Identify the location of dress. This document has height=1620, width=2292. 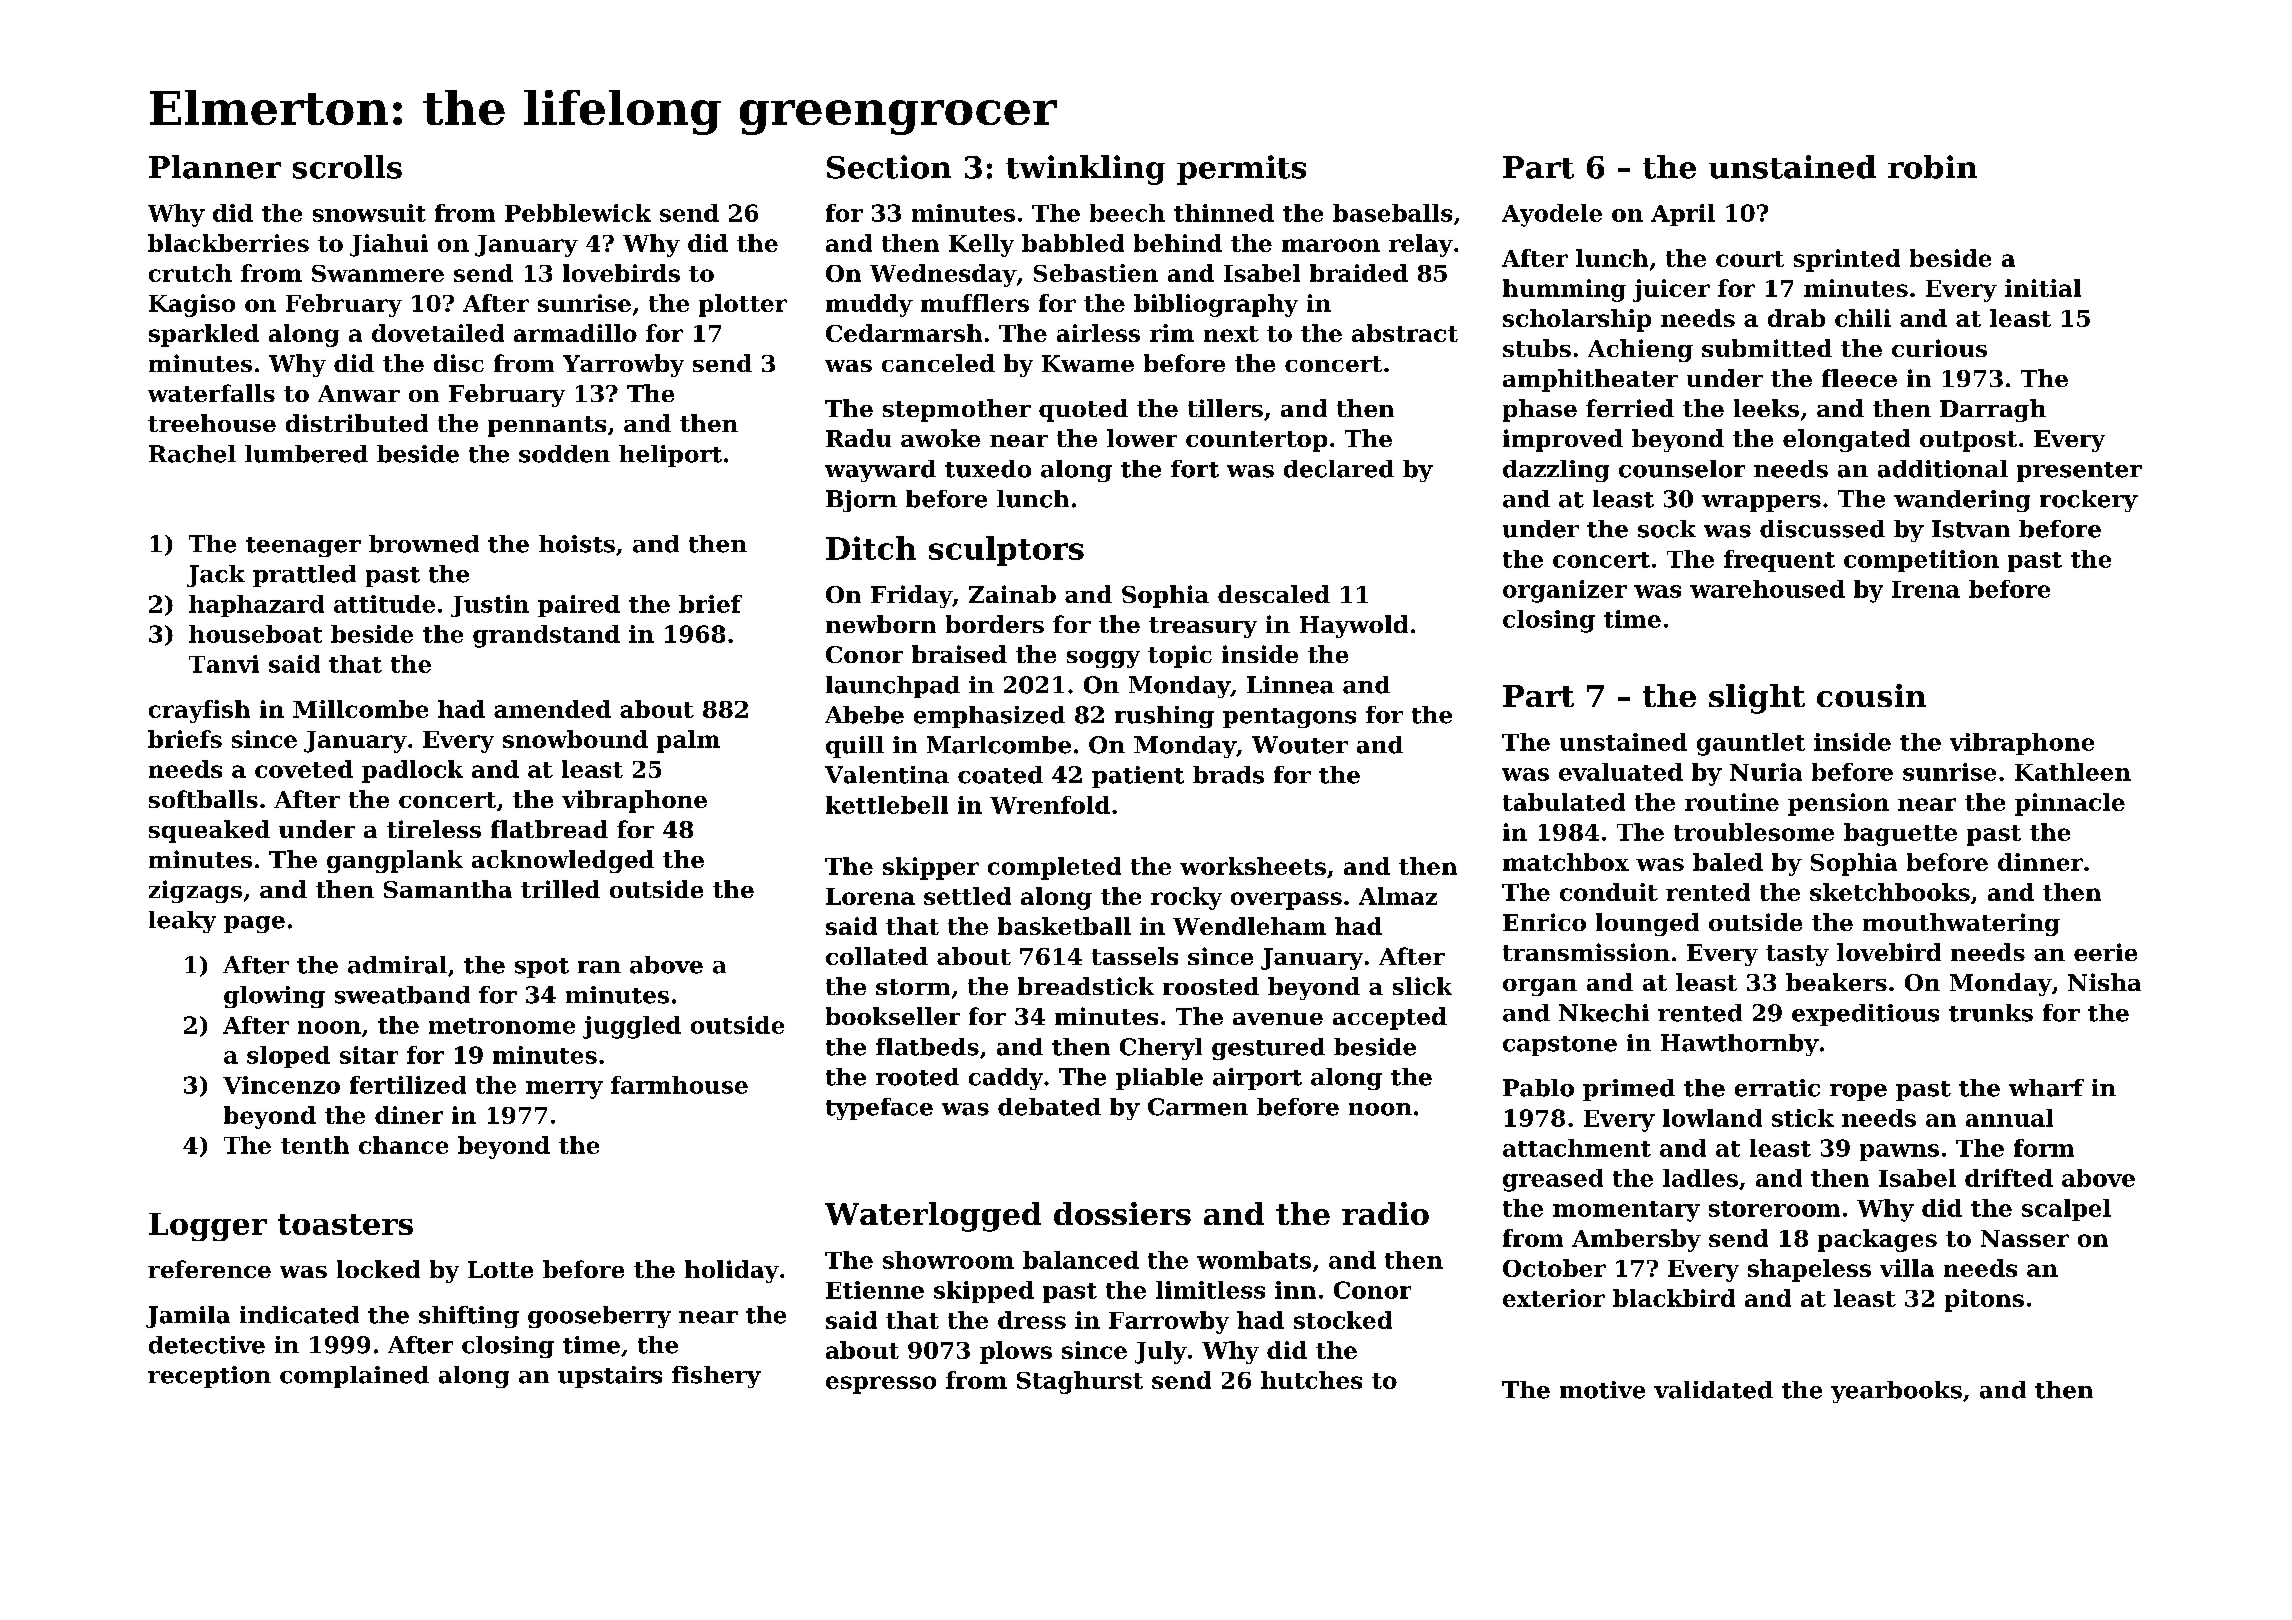
(1032, 1320).
